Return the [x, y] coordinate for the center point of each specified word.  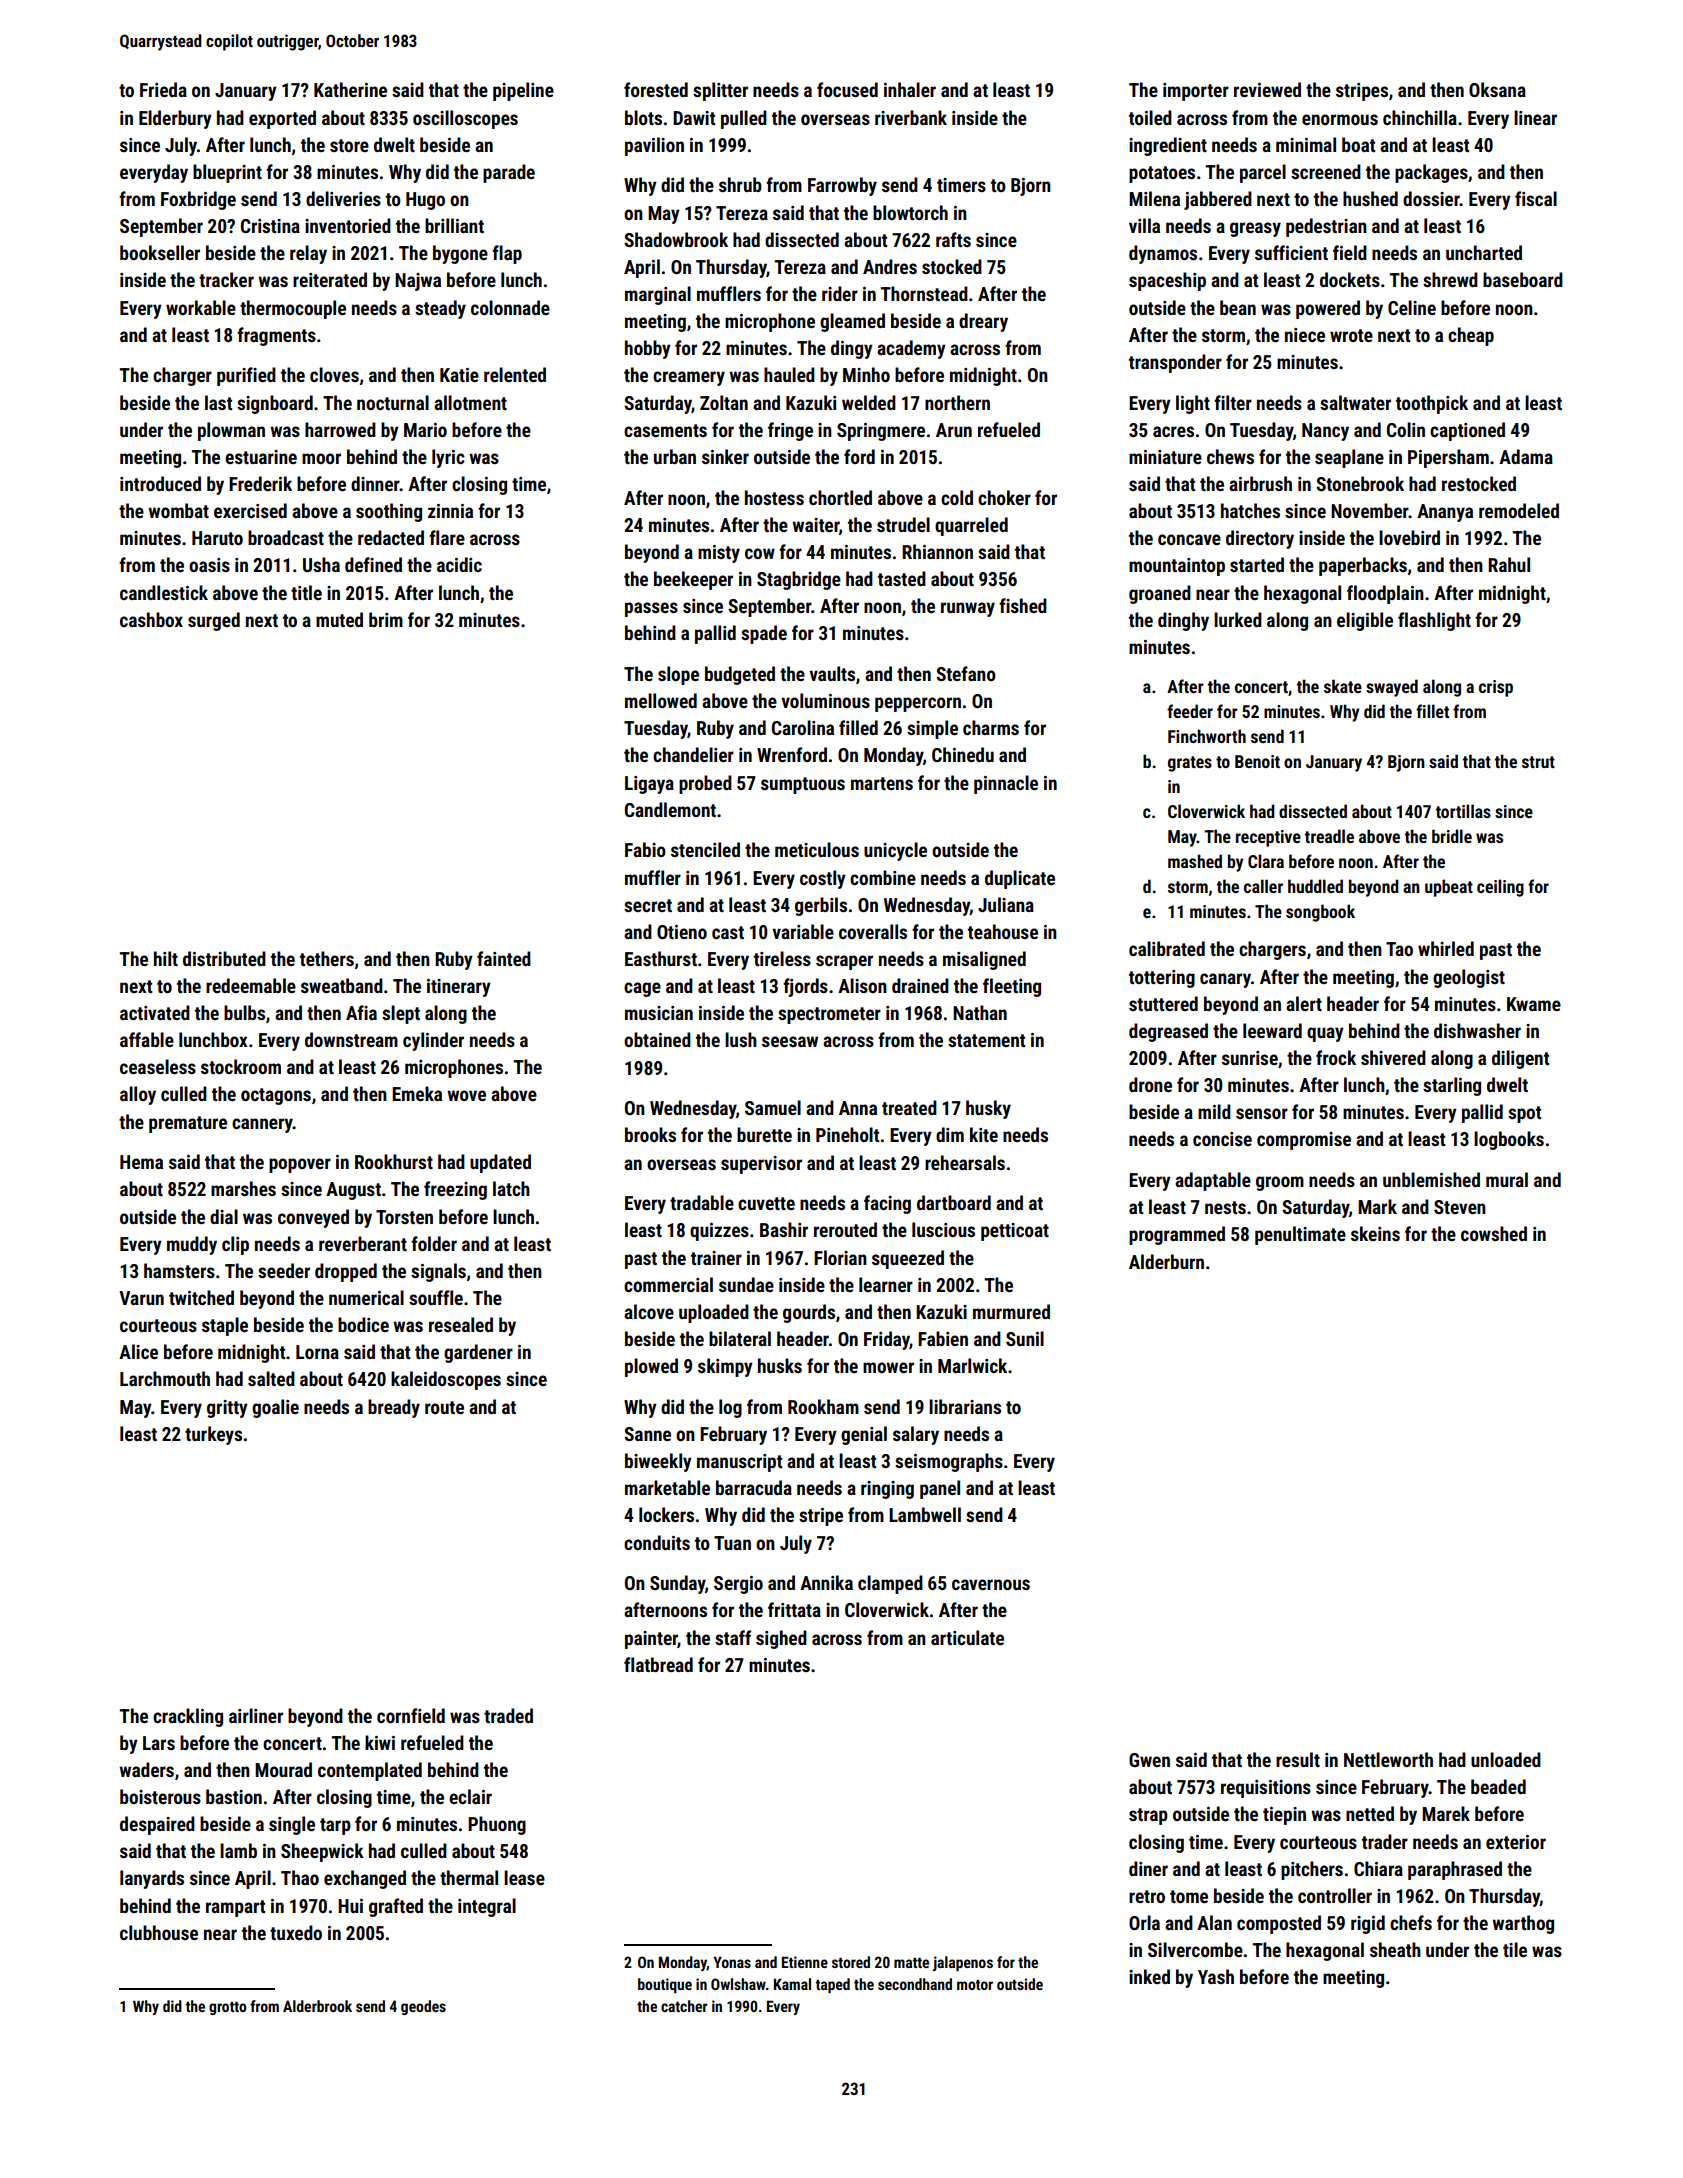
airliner [256, 1715]
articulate [967, 1637]
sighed [781, 1639]
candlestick [164, 592]
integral [487, 1907]
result [1298, 1759]
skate [1343, 686]
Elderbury [175, 119]
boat [1358, 144]
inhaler [910, 89]
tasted [902, 578]
